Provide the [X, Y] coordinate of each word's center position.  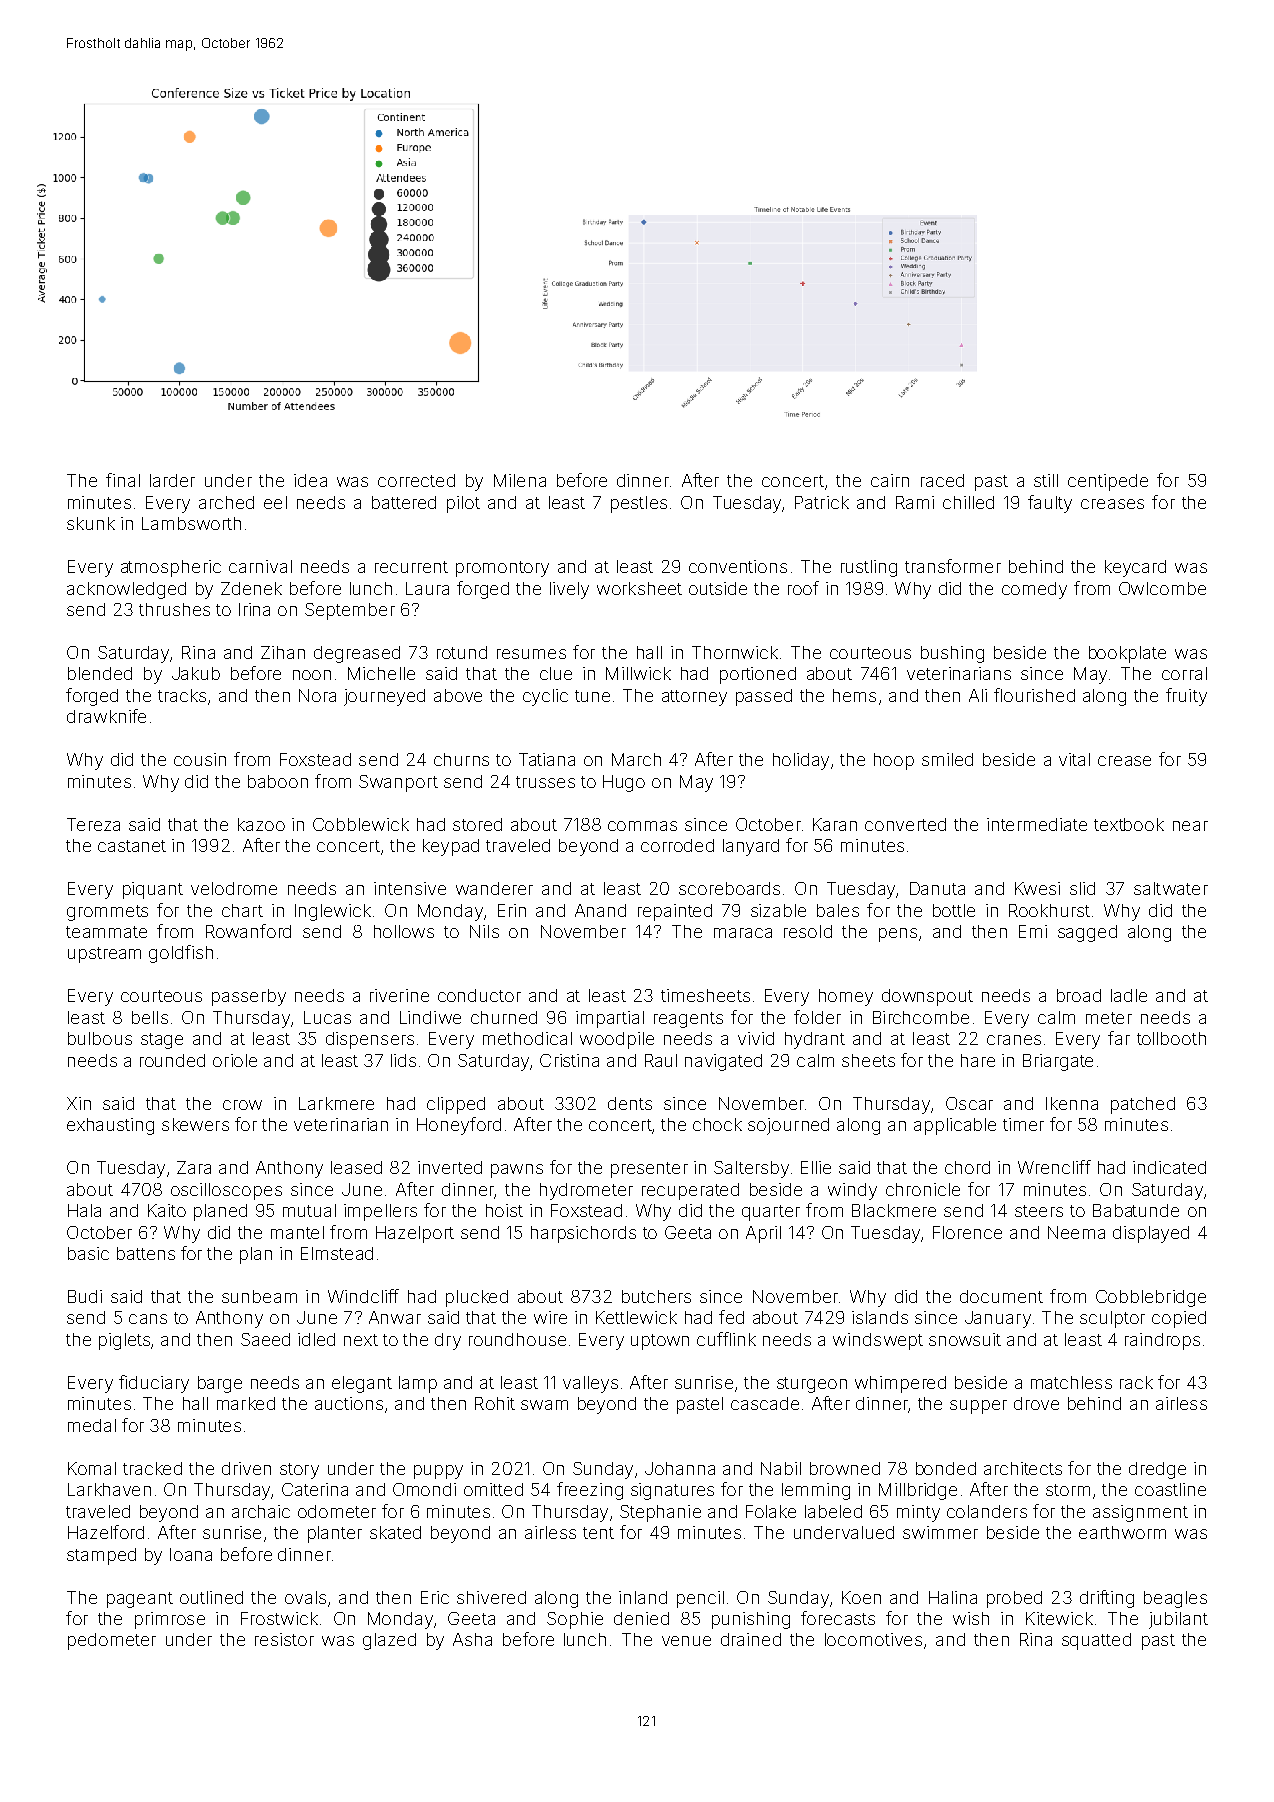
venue [686, 1641]
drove [1036, 1403]
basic [88, 1253]
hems [854, 695]
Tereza [93, 824]
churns [461, 759]
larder [172, 480]
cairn [890, 480]
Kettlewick [636, 1317]
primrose [170, 1620]
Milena [520, 480]
